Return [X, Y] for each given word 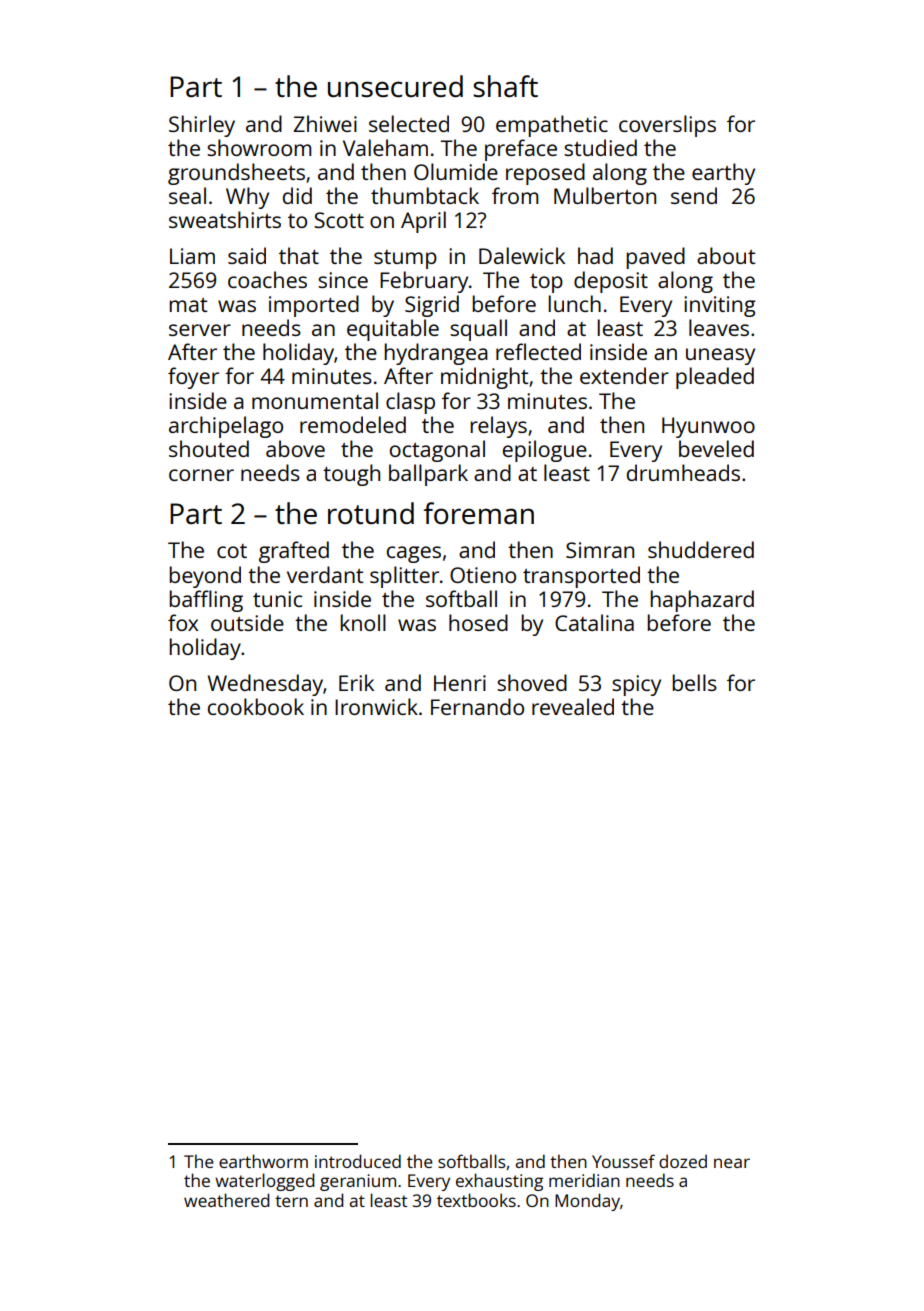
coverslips [667, 126]
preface [521, 150]
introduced [358, 1161]
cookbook [256, 706]
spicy [636, 685]
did [297, 195]
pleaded [715, 378]
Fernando [477, 706]
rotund [371, 513]
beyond [205, 577]
